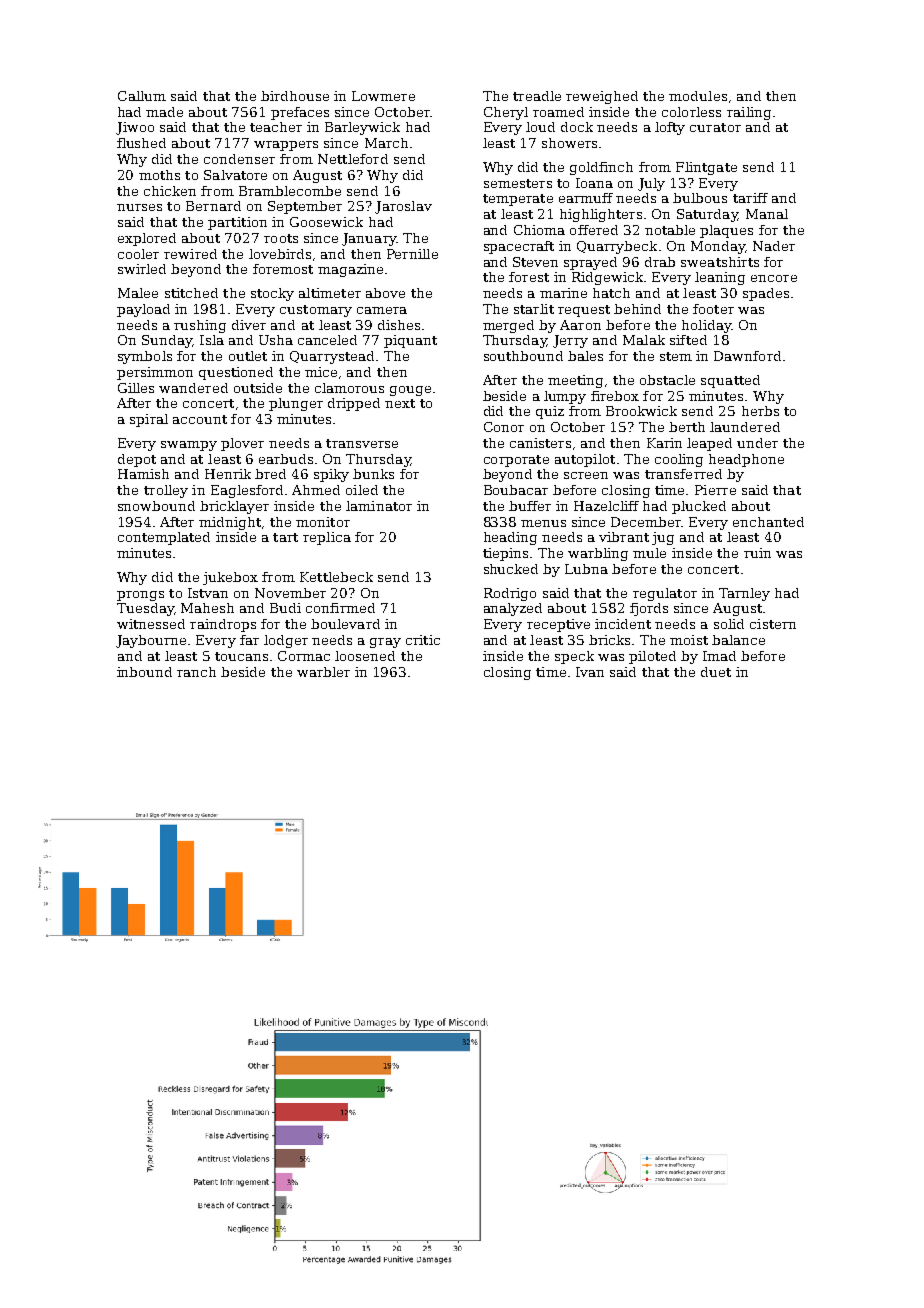  What do you see at coordinates (757, 553) in the screenshot?
I see `ruin` at bounding box center [757, 553].
